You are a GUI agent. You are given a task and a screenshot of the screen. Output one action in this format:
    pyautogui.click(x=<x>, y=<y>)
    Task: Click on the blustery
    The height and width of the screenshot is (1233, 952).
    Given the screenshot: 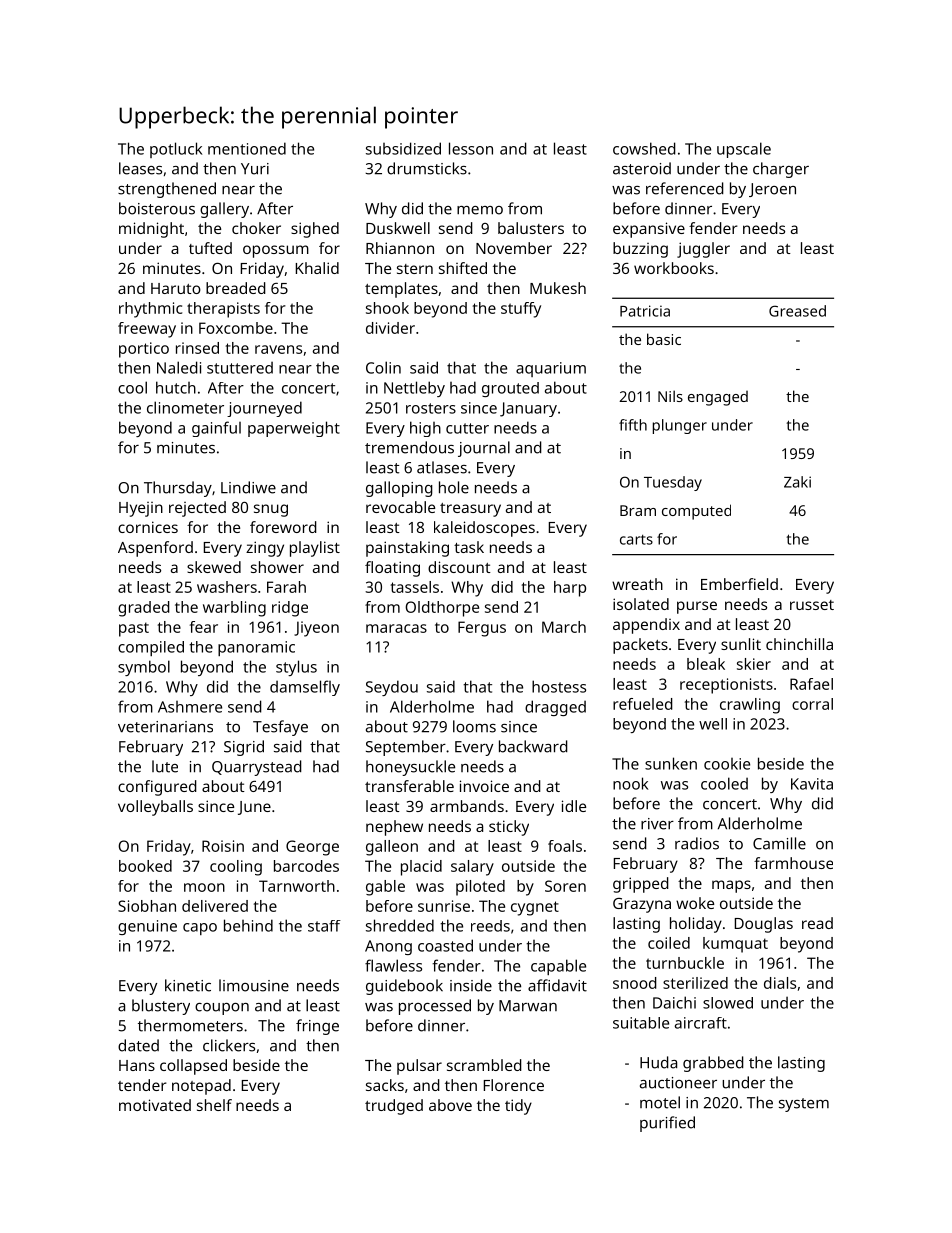 What is the action you would take?
    pyautogui.click(x=161, y=1007)
